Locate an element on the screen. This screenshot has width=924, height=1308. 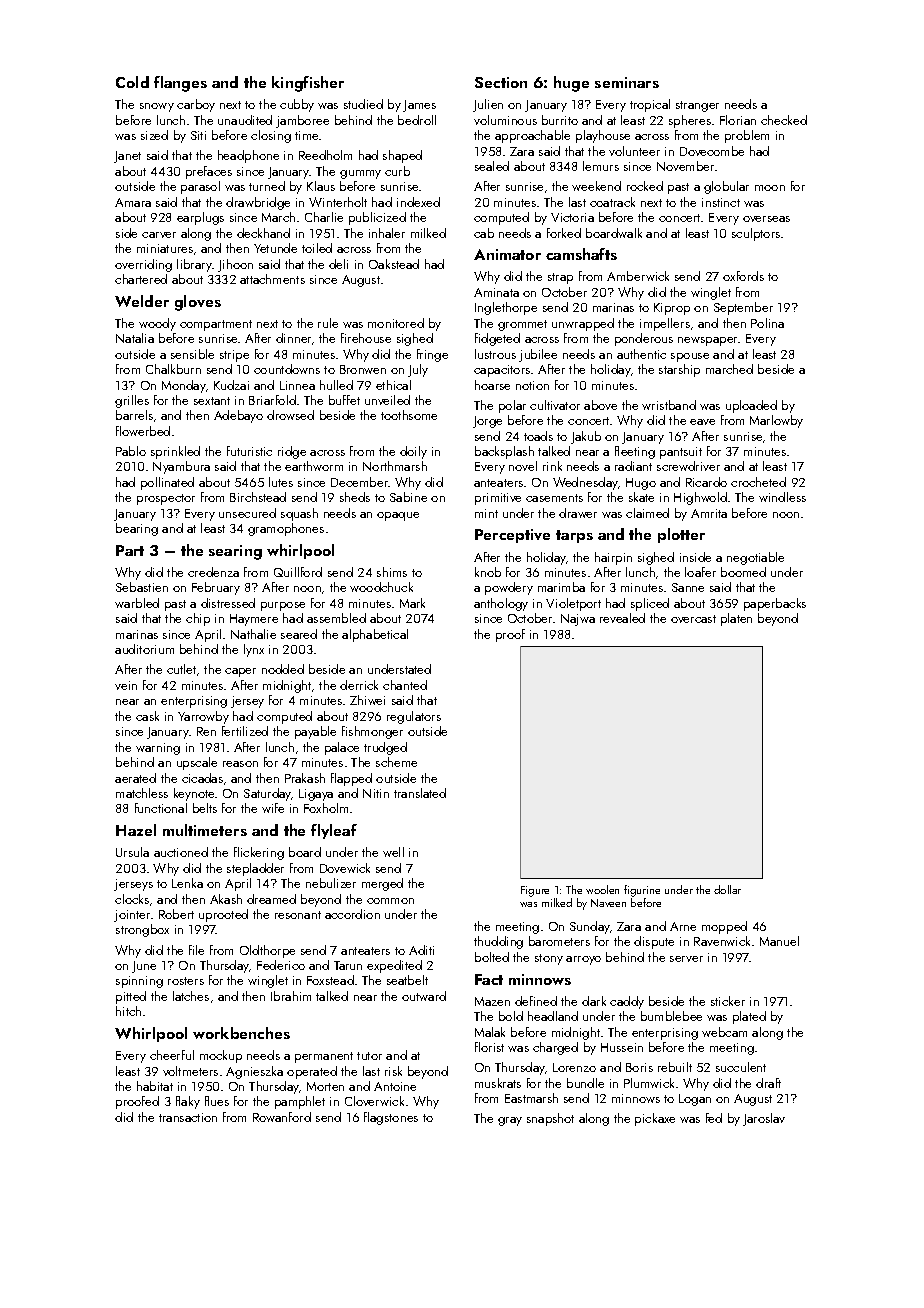
risk is located at coordinates (393, 1071).
